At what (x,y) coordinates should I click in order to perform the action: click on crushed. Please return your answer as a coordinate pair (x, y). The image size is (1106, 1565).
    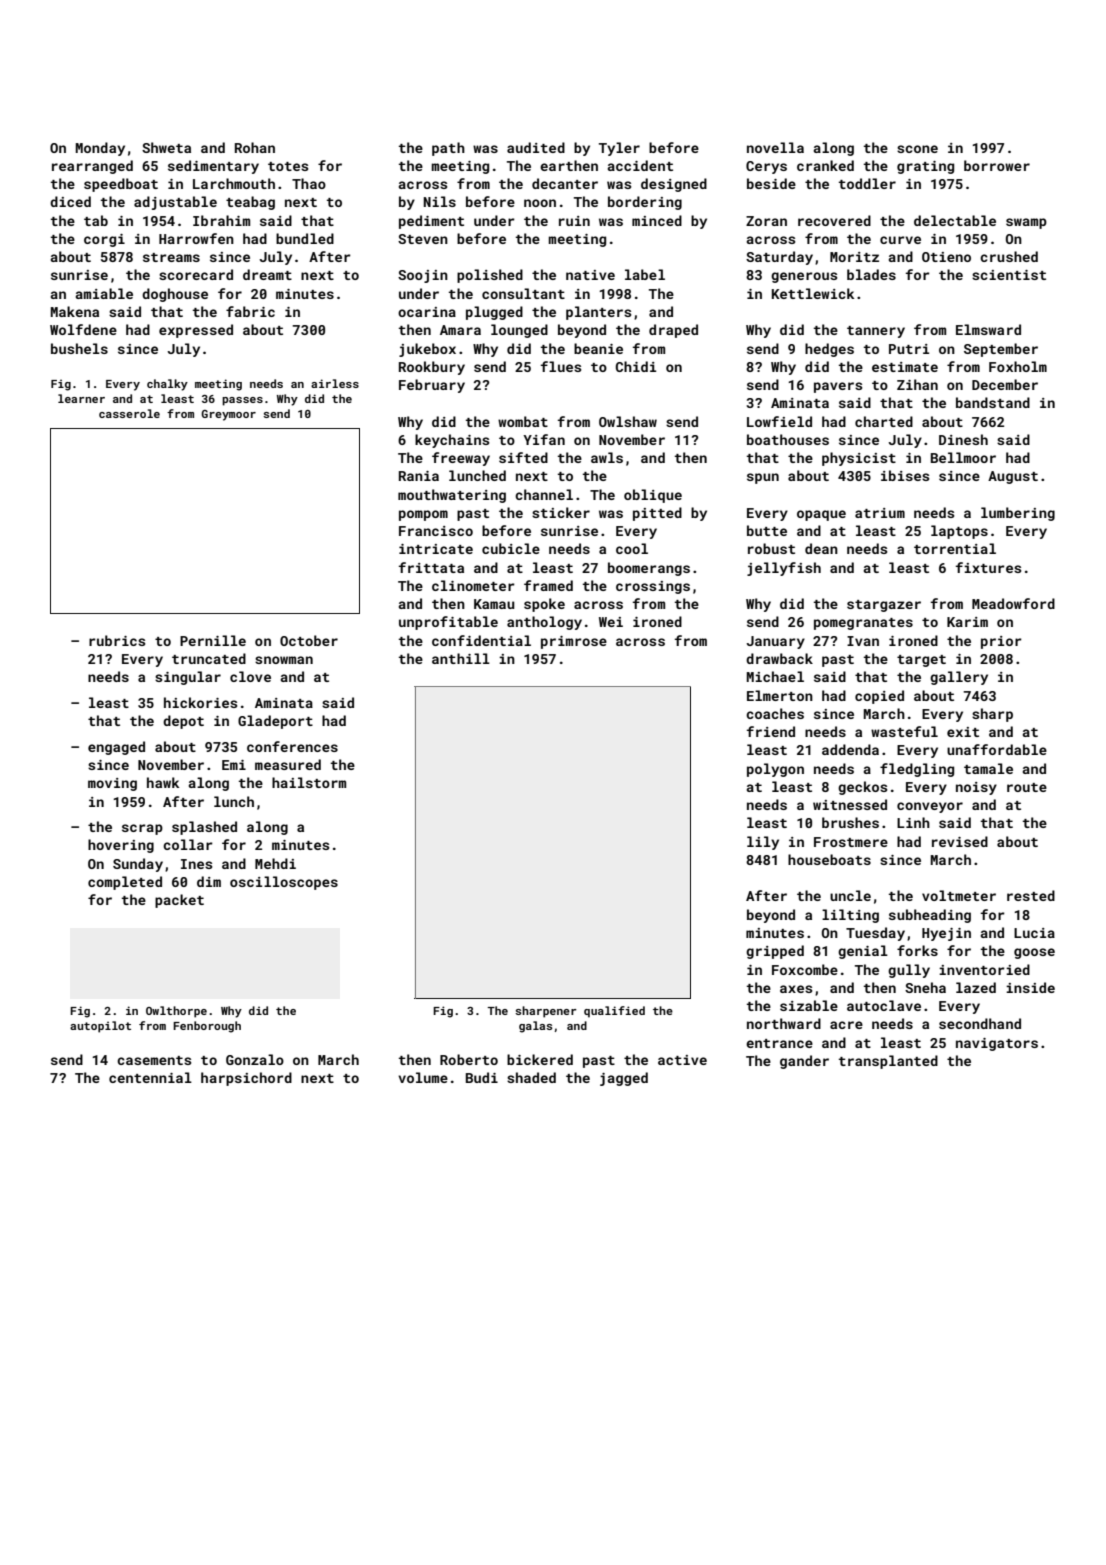
    Looking at the image, I should click on (1009, 256).
